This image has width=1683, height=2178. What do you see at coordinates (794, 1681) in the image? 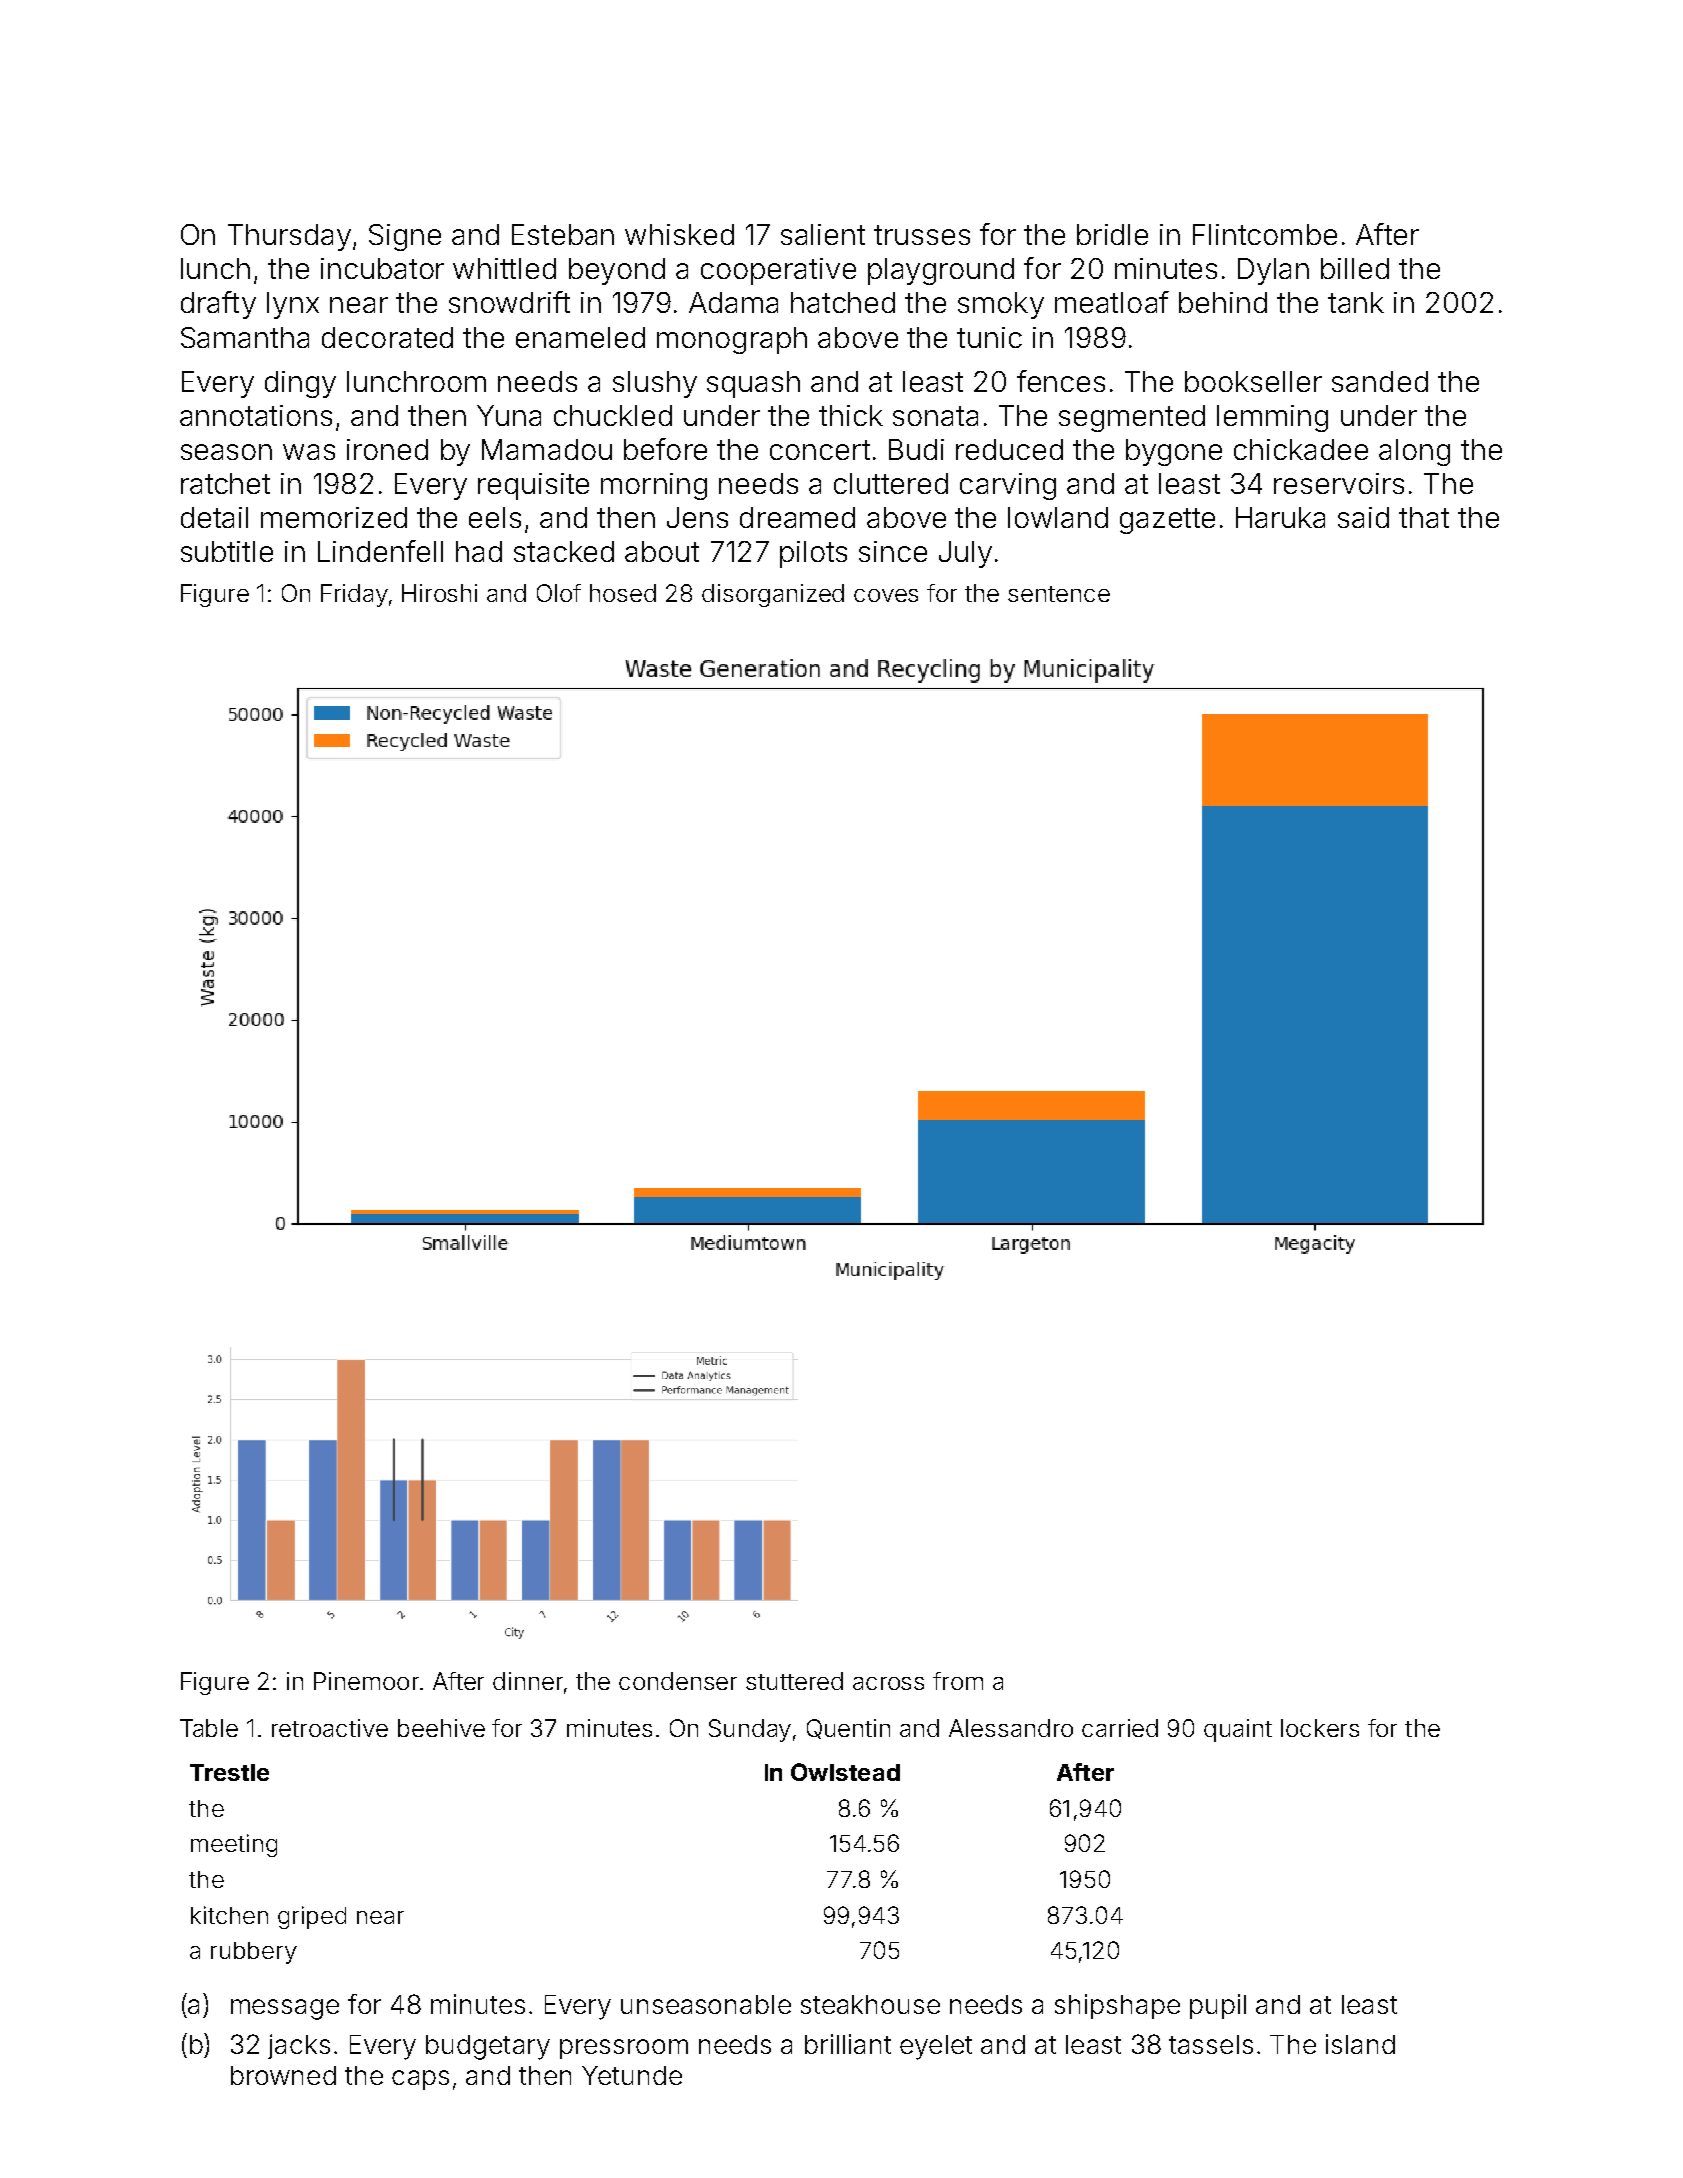
I see `stuttered` at bounding box center [794, 1681].
